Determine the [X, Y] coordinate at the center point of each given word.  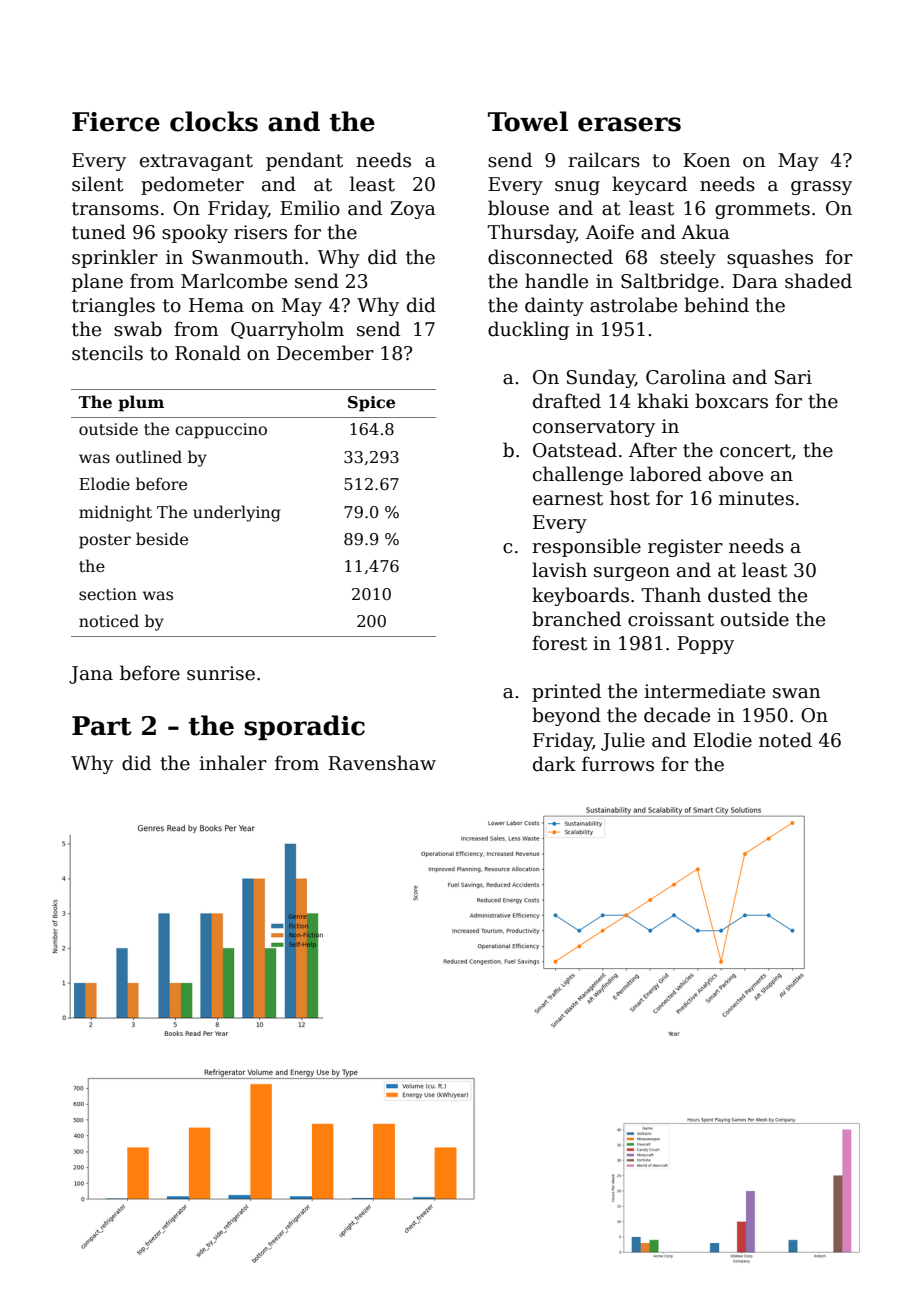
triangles [113, 306]
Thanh [671, 595]
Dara [755, 281]
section [108, 594]
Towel [528, 121]
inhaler [233, 763]
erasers [629, 124]
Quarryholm [287, 330]
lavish [559, 570]
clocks [214, 121]
